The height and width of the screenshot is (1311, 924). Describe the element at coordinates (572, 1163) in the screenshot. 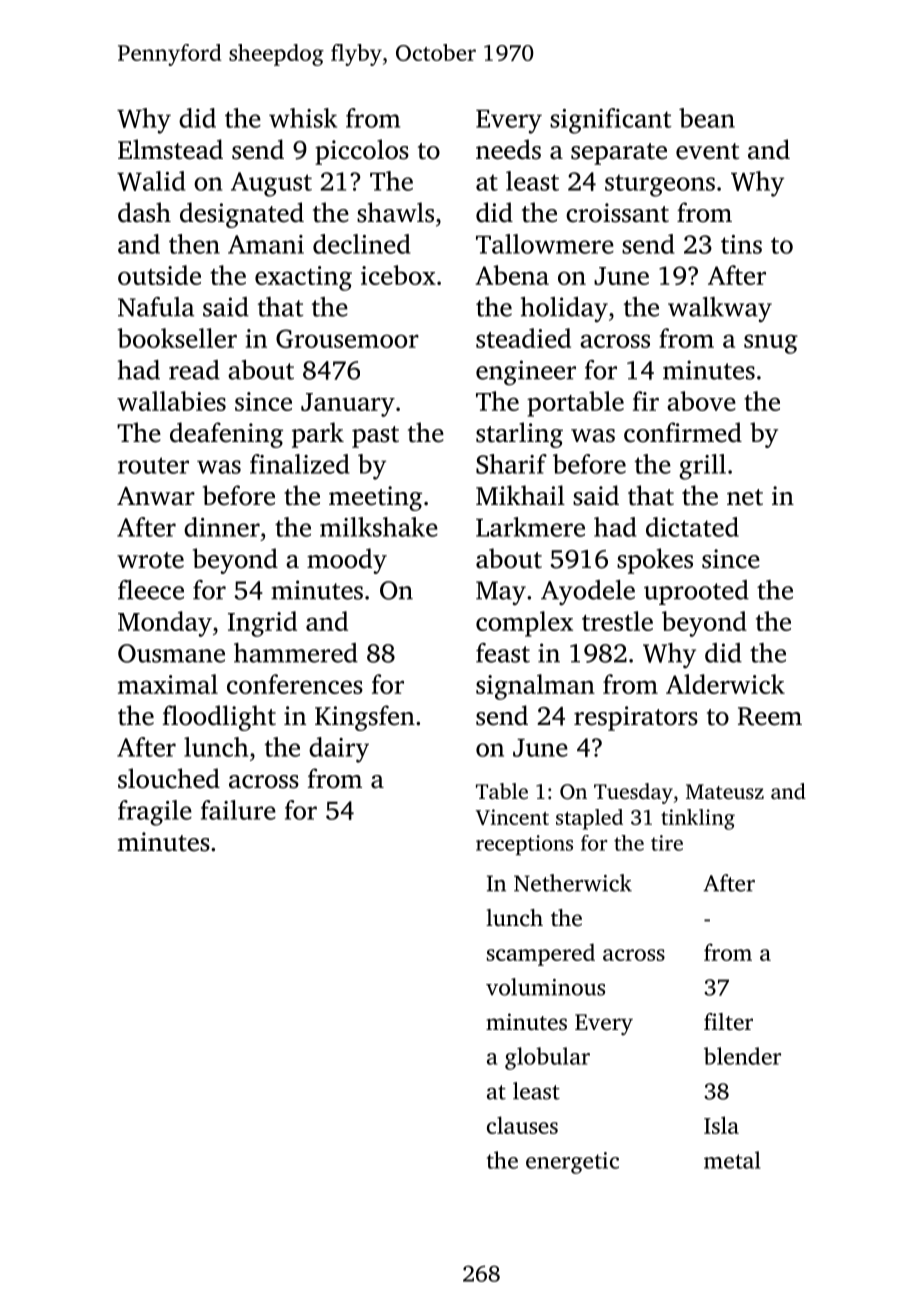

I see `energetic` at that location.
